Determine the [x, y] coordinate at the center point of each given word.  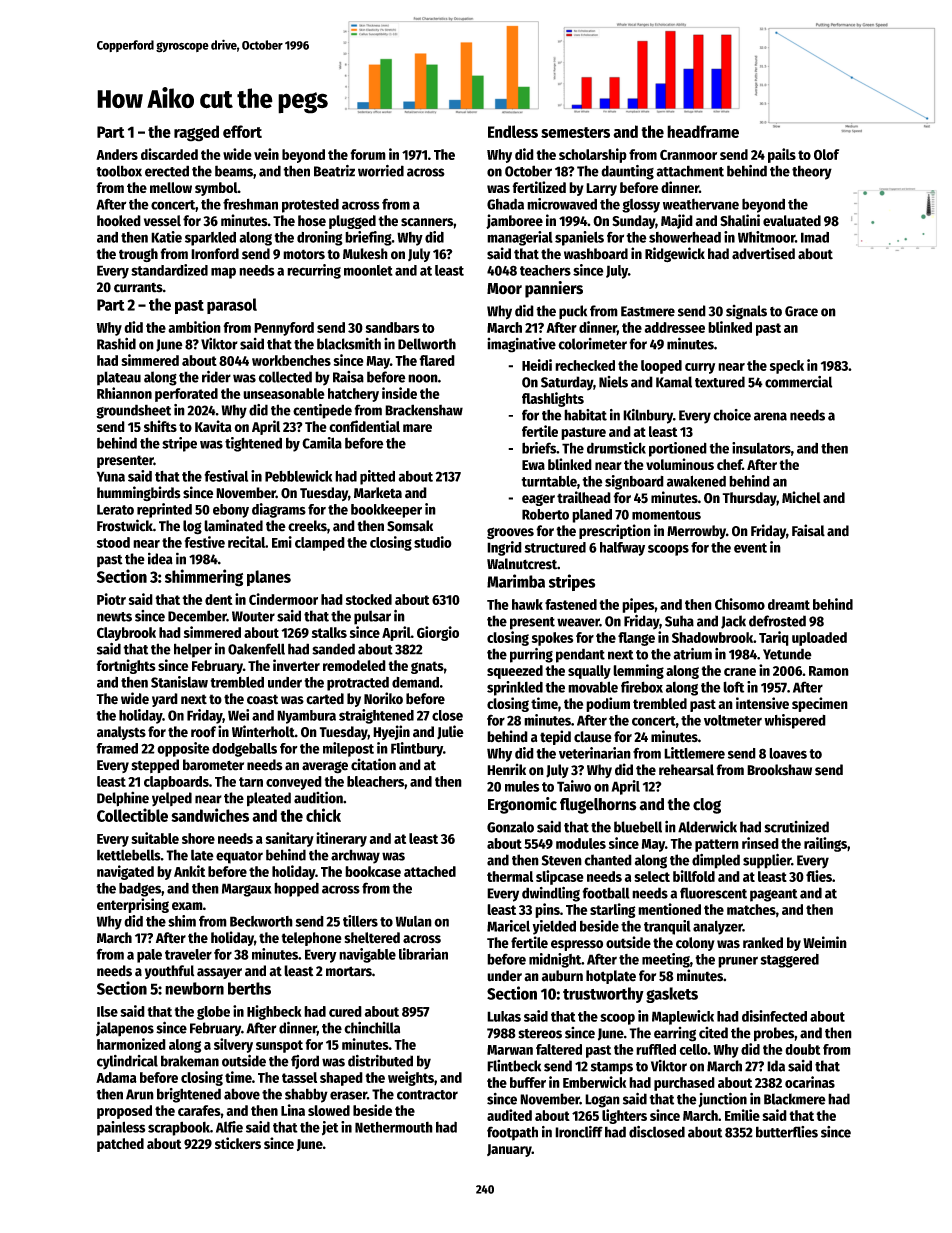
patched [120, 1145]
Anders [117, 154]
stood [113, 542]
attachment [690, 171]
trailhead [584, 497]
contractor [427, 1095]
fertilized [539, 187]
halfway [622, 549]
